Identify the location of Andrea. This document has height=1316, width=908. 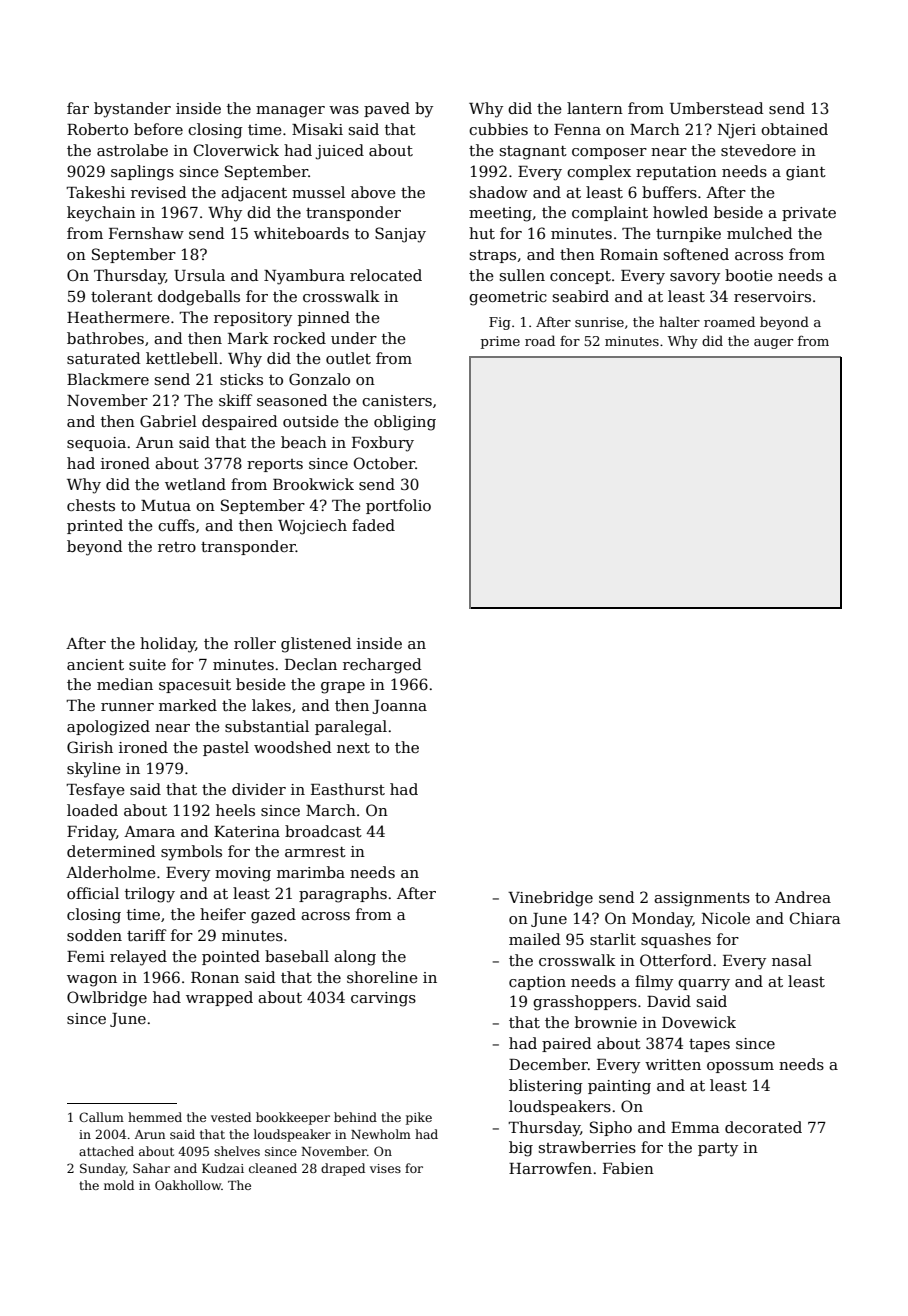
(803, 897).
